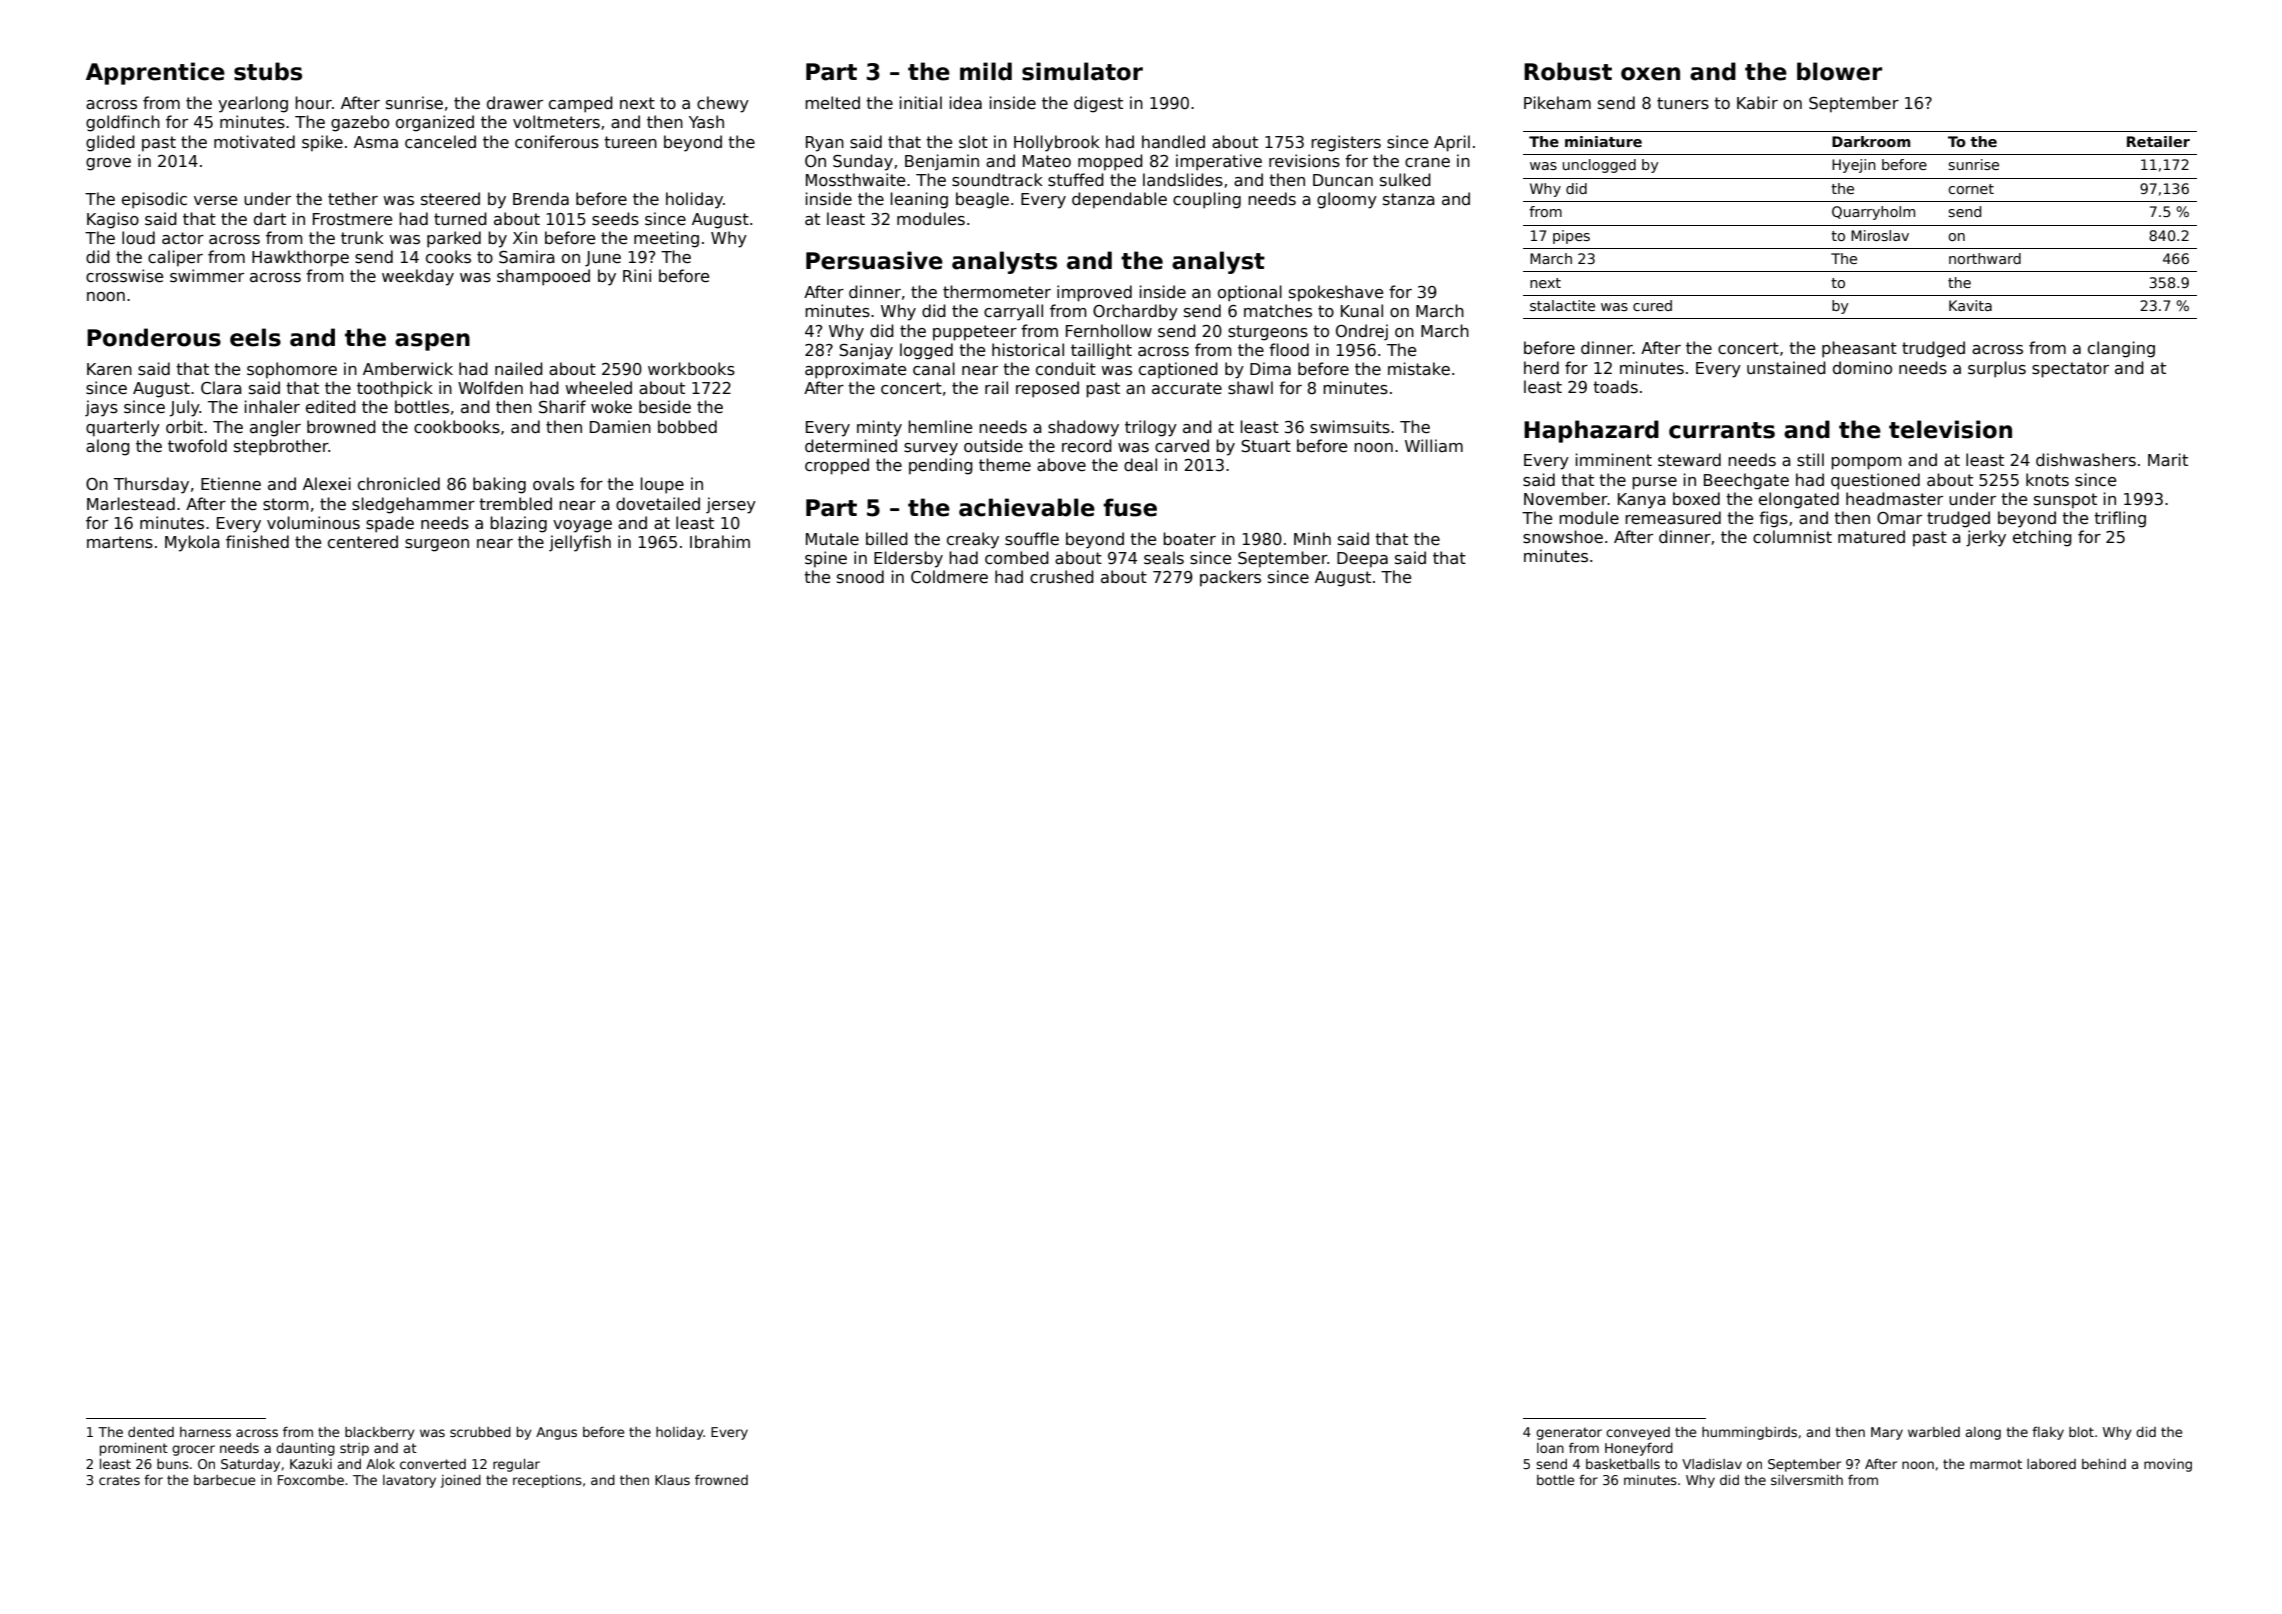 This image has width=2282, height=1614. Describe the element at coordinates (1550, 1448) in the image. I see `loan` at that location.
